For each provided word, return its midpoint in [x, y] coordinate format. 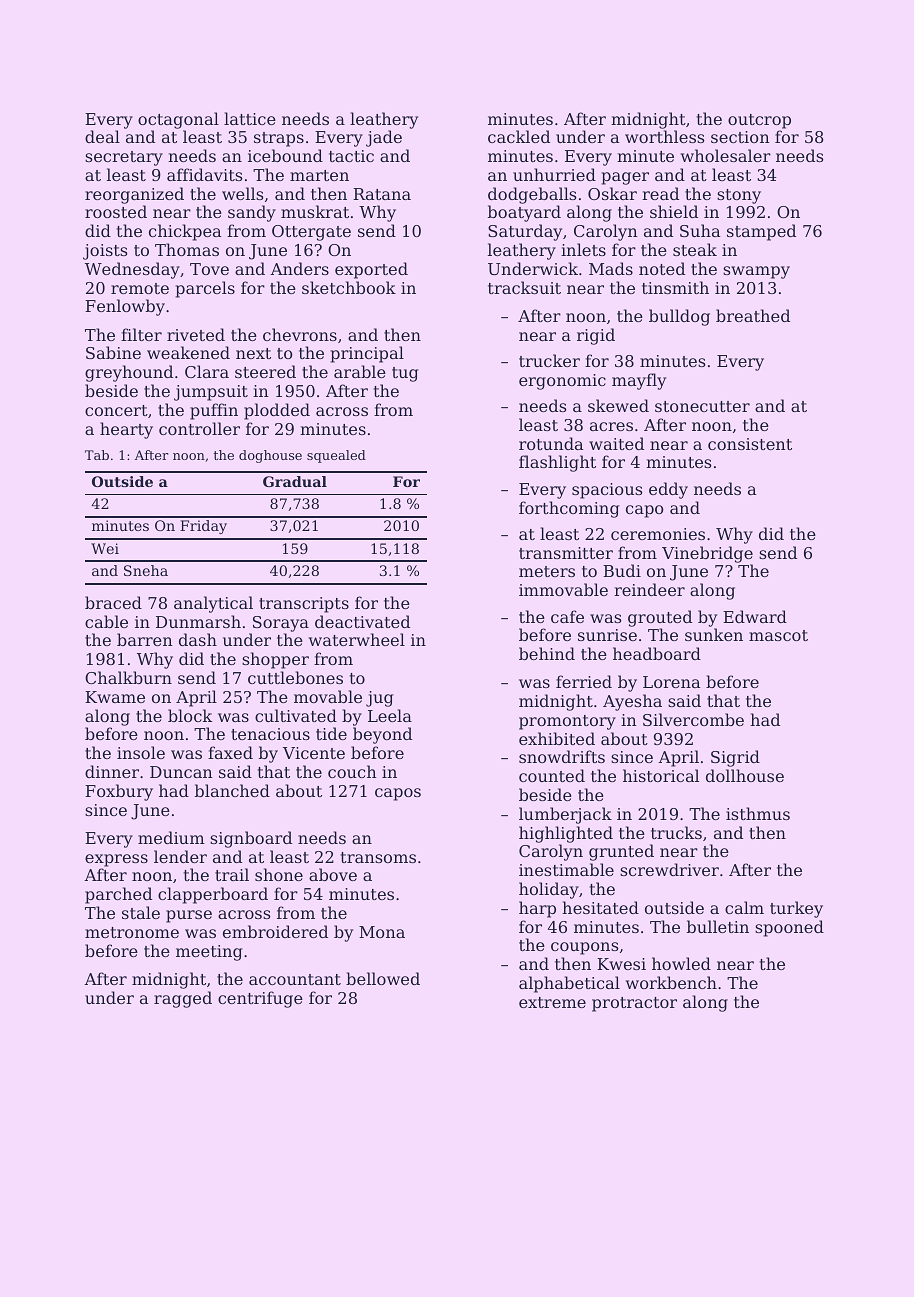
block [190, 715]
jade [384, 138]
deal [102, 136]
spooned [789, 928]
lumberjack [565, 815]
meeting [209, 953]
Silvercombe [693, 719]
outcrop [759, 121]
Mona [382, 932]
